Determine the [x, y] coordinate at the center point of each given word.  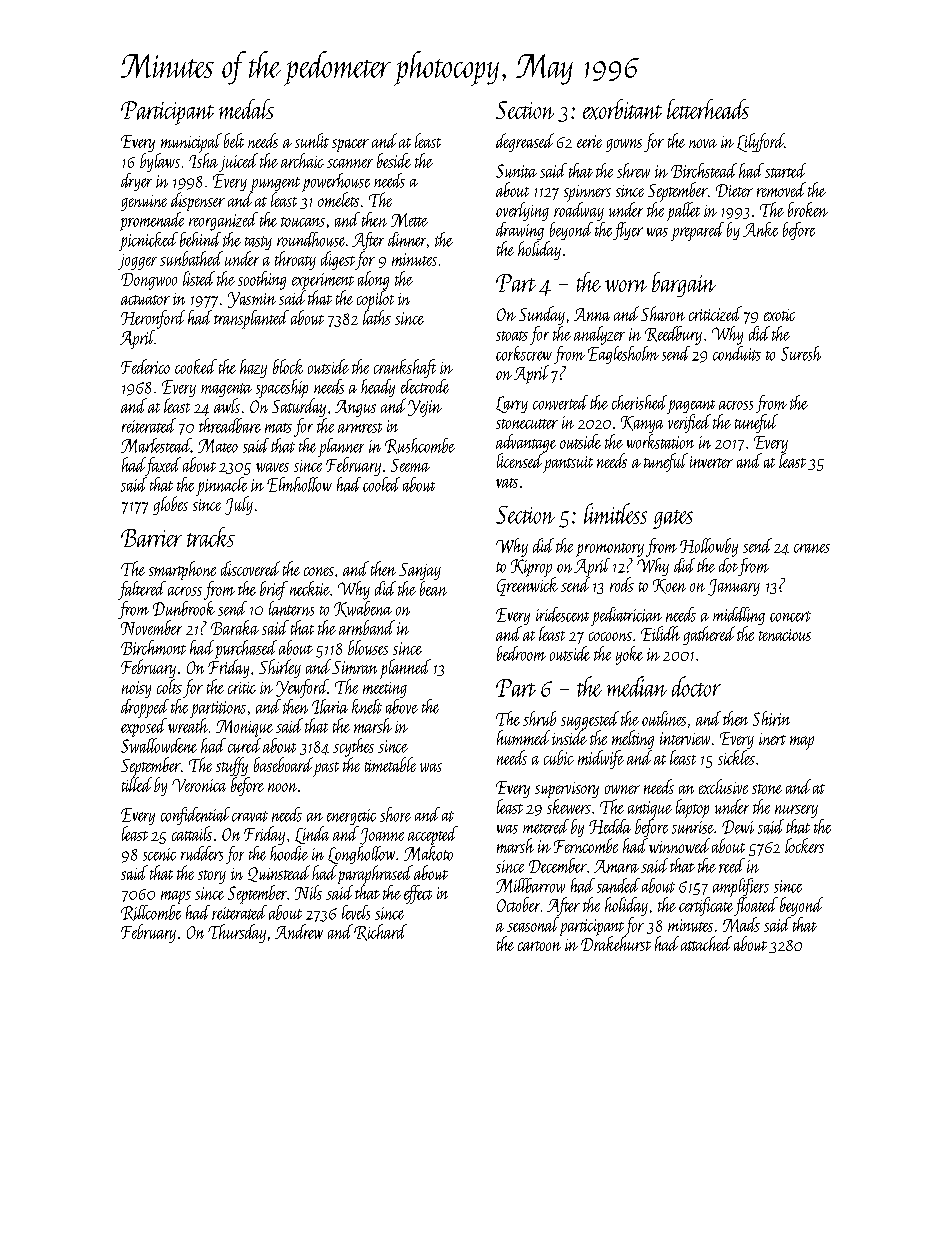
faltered [142, 590]
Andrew [299, 931]
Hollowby [709, 547]
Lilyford [760, 142]
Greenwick [527, 586]
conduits [737, 353]
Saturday [299, 407]
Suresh [801, 353]
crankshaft [405, 368]
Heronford [153, 319]
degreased [525, 142]
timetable [390, 764]
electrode [425, 386]
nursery [796, 811]
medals [246, 109]
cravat [250, 816]
